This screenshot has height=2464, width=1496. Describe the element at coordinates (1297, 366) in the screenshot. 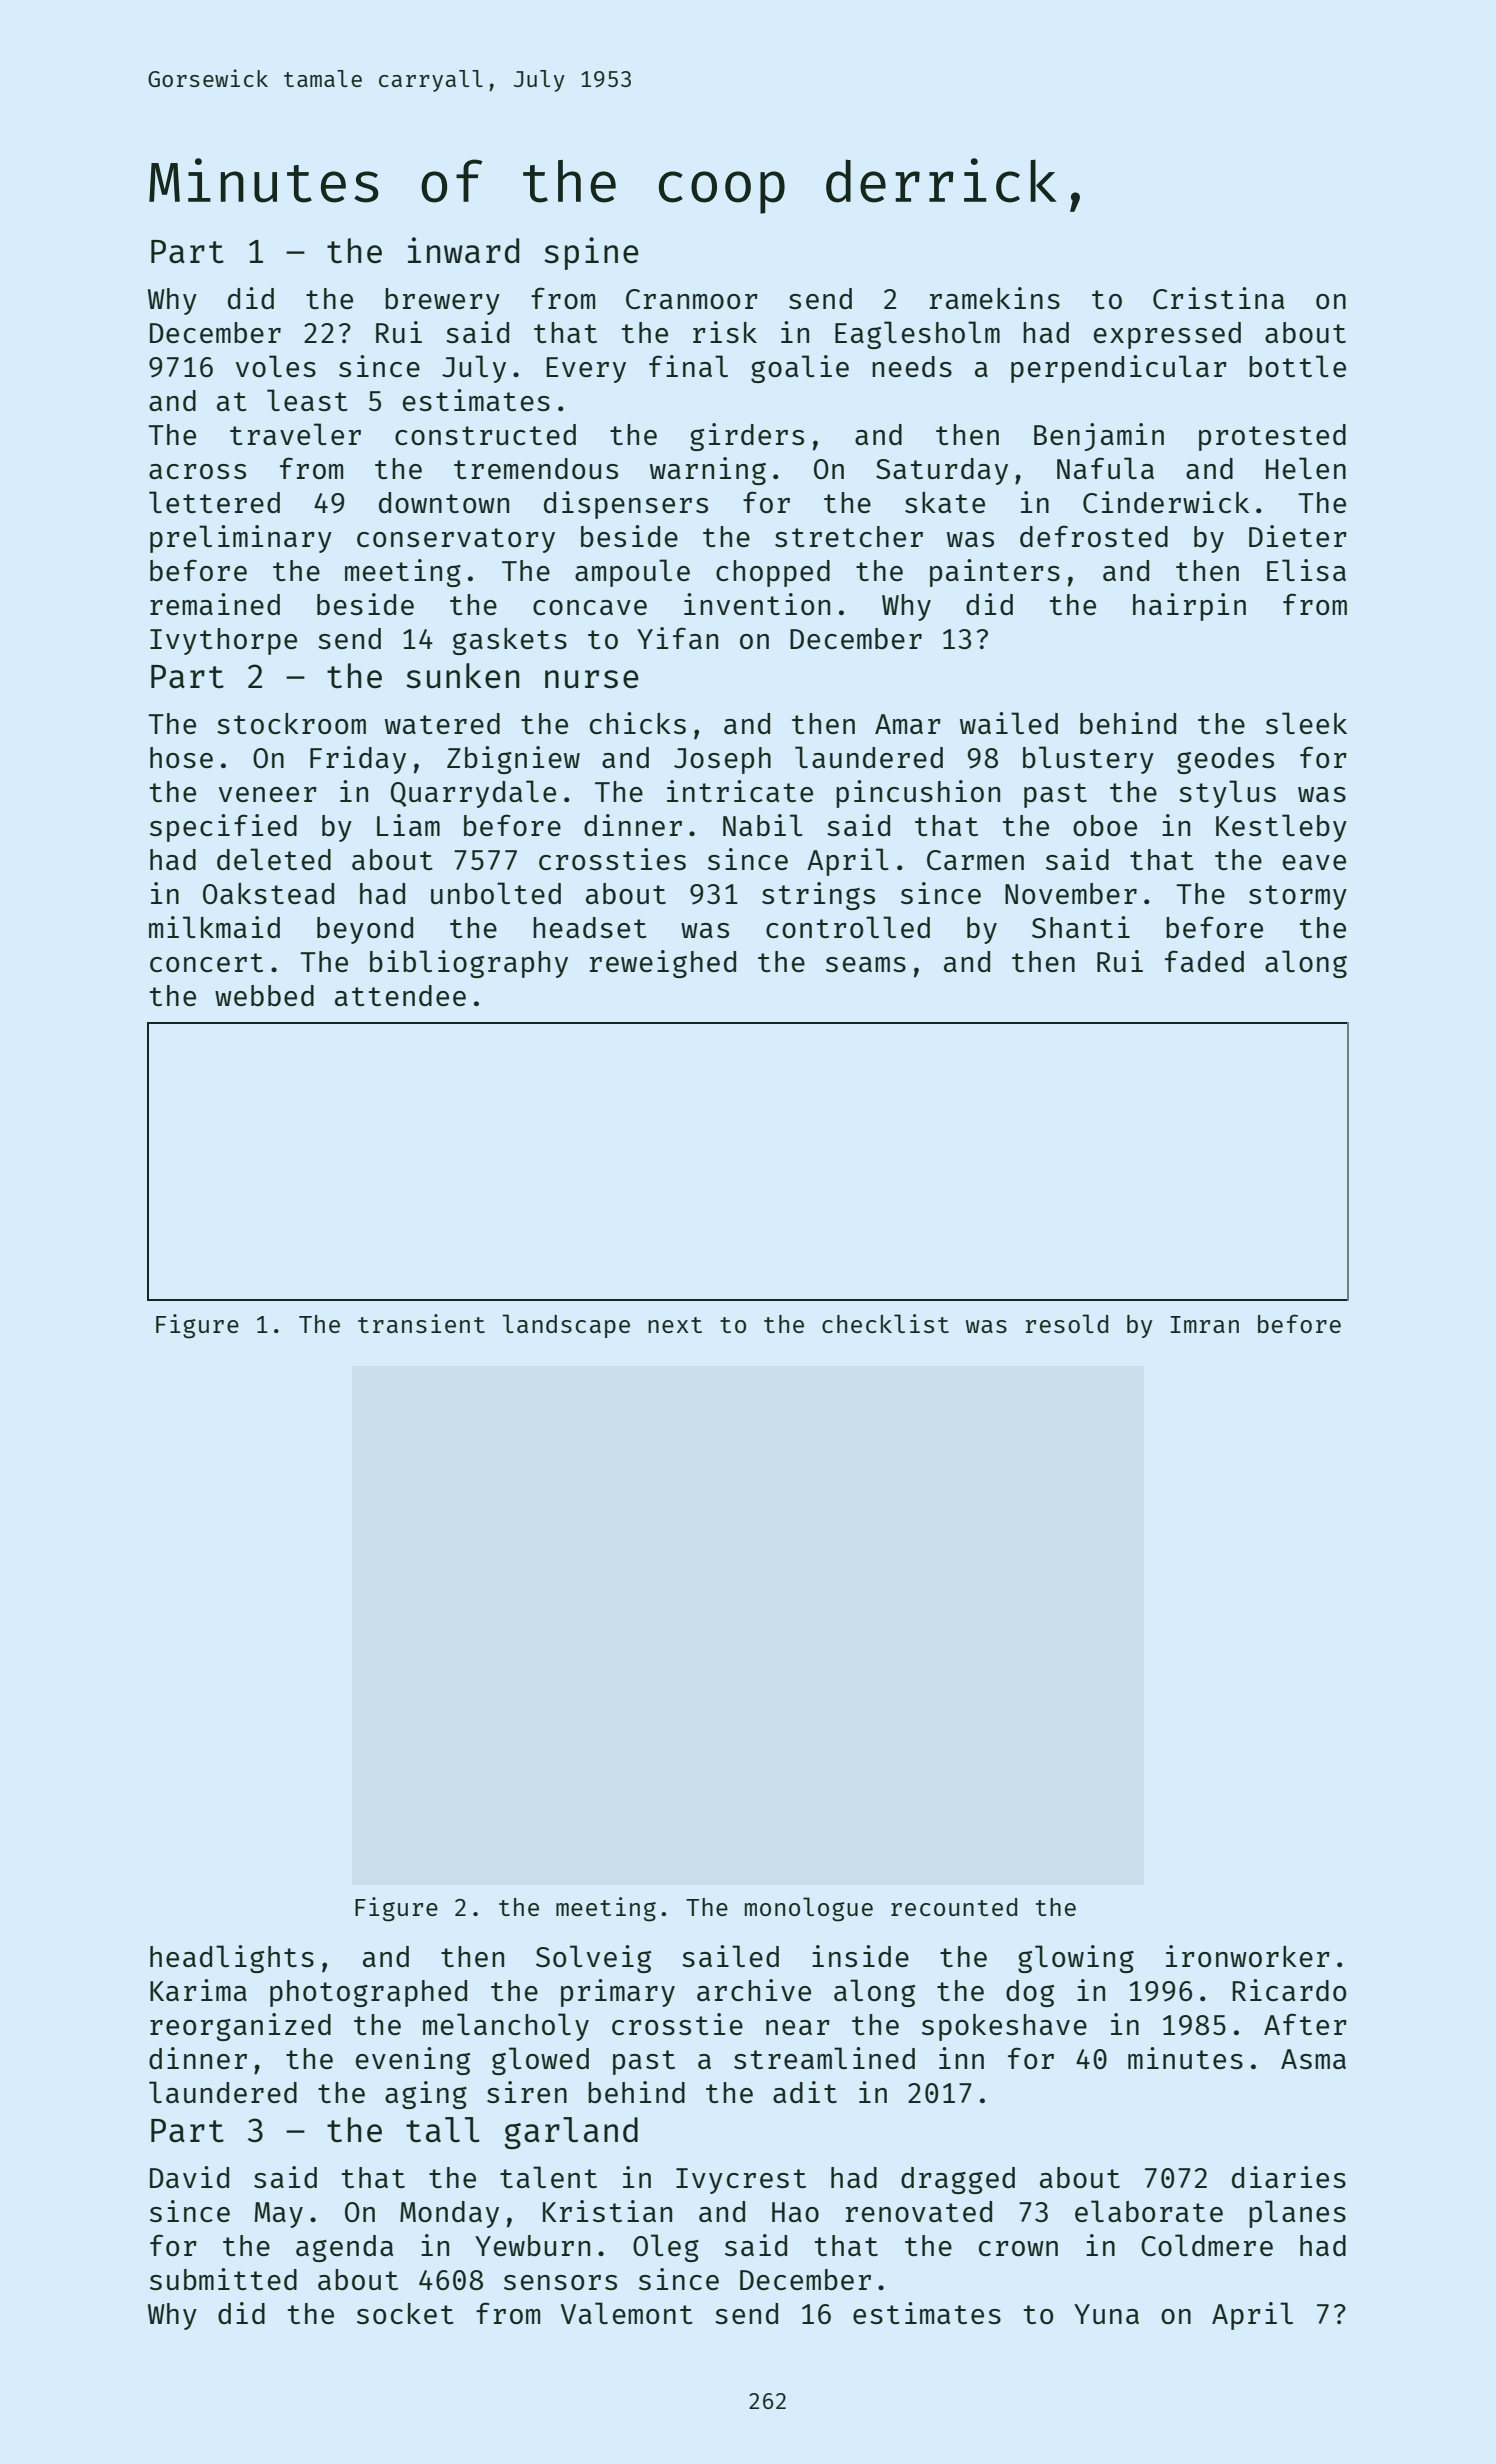

I see `bottle` at that location.
